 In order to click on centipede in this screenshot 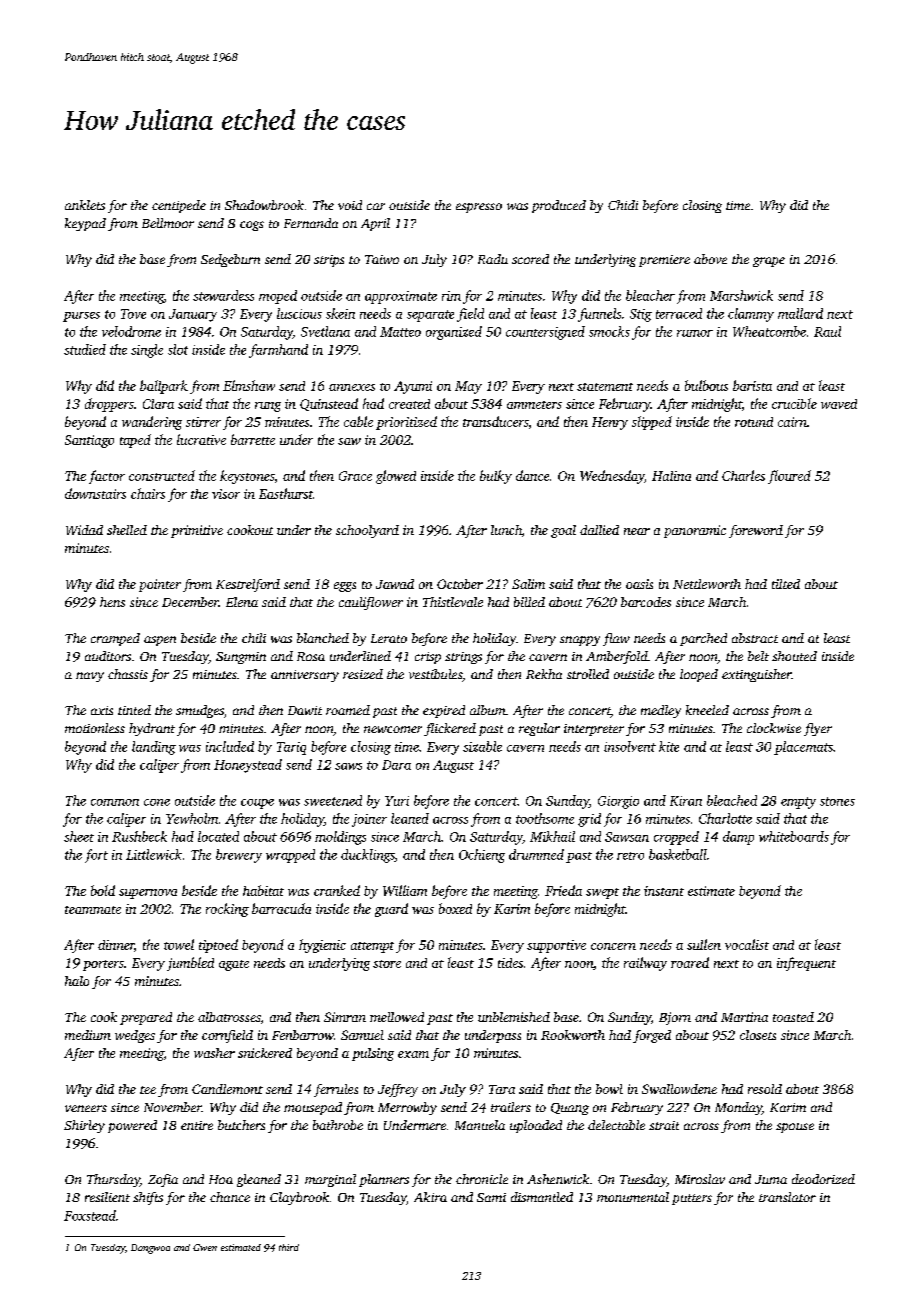, I will do `click(179, 206)`.
